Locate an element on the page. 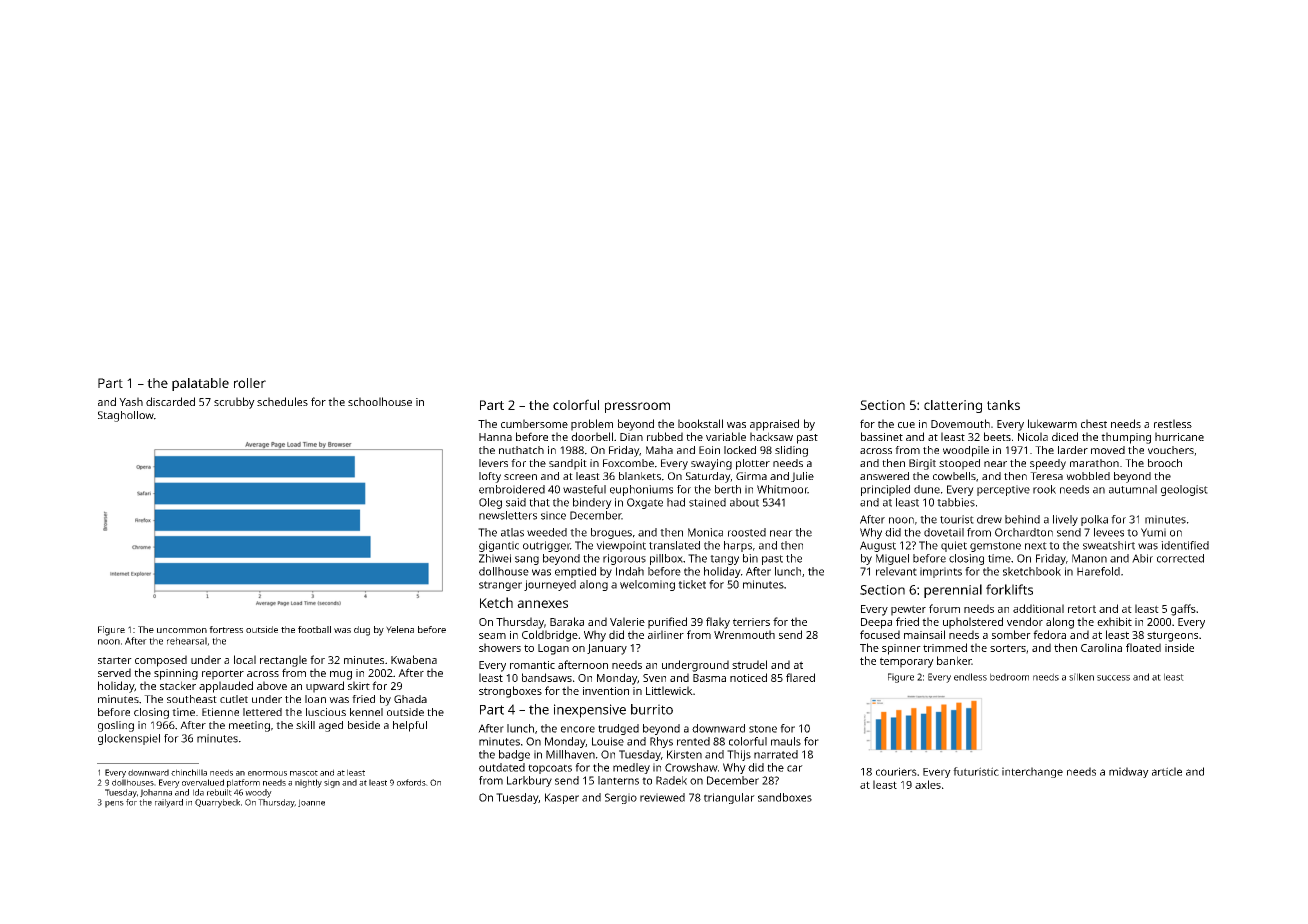 The height and width of the document is (924, 1308). Foxcombe is located at coordinates (628, 463).
